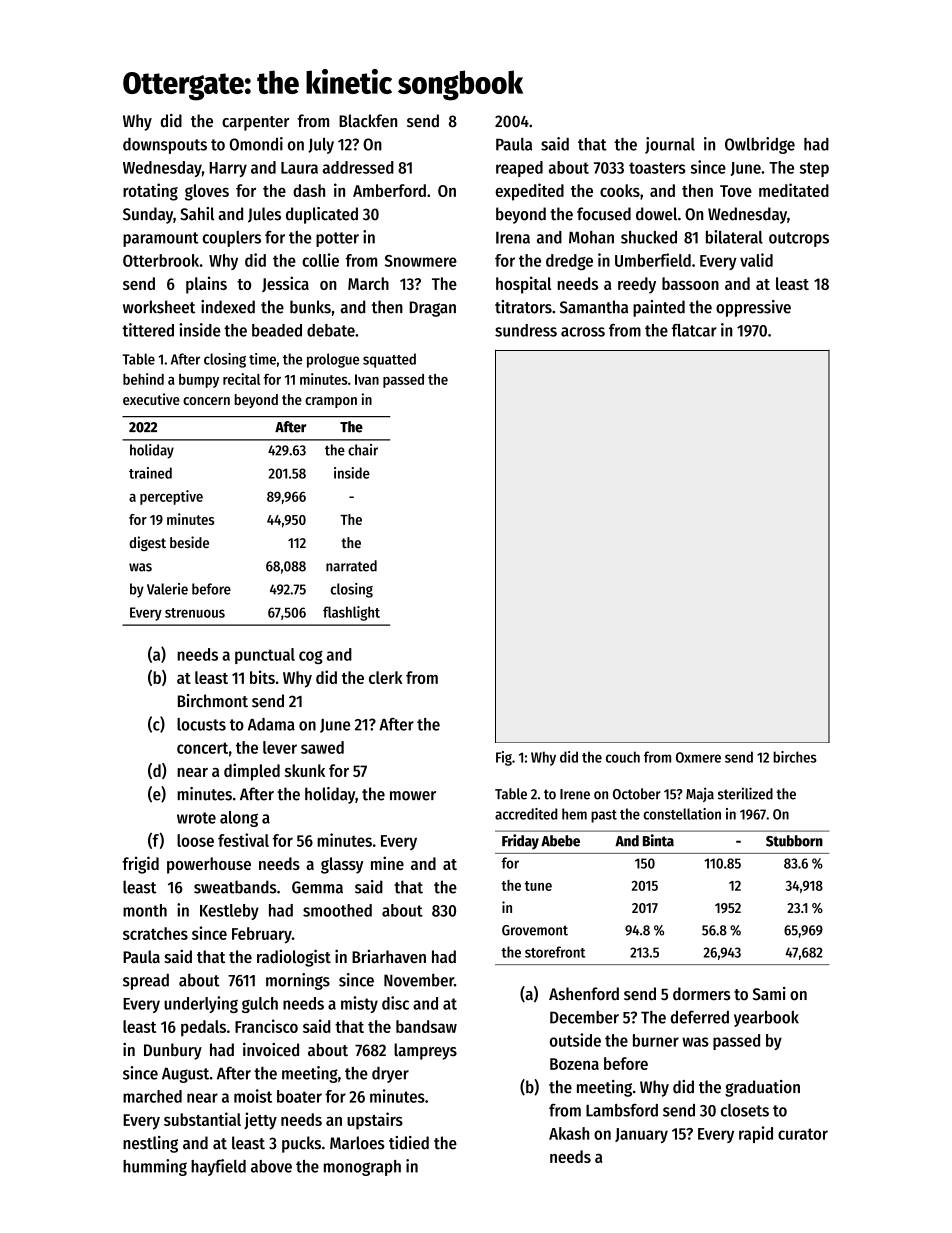  I want to click on Oxmere, so click(698, 757).
